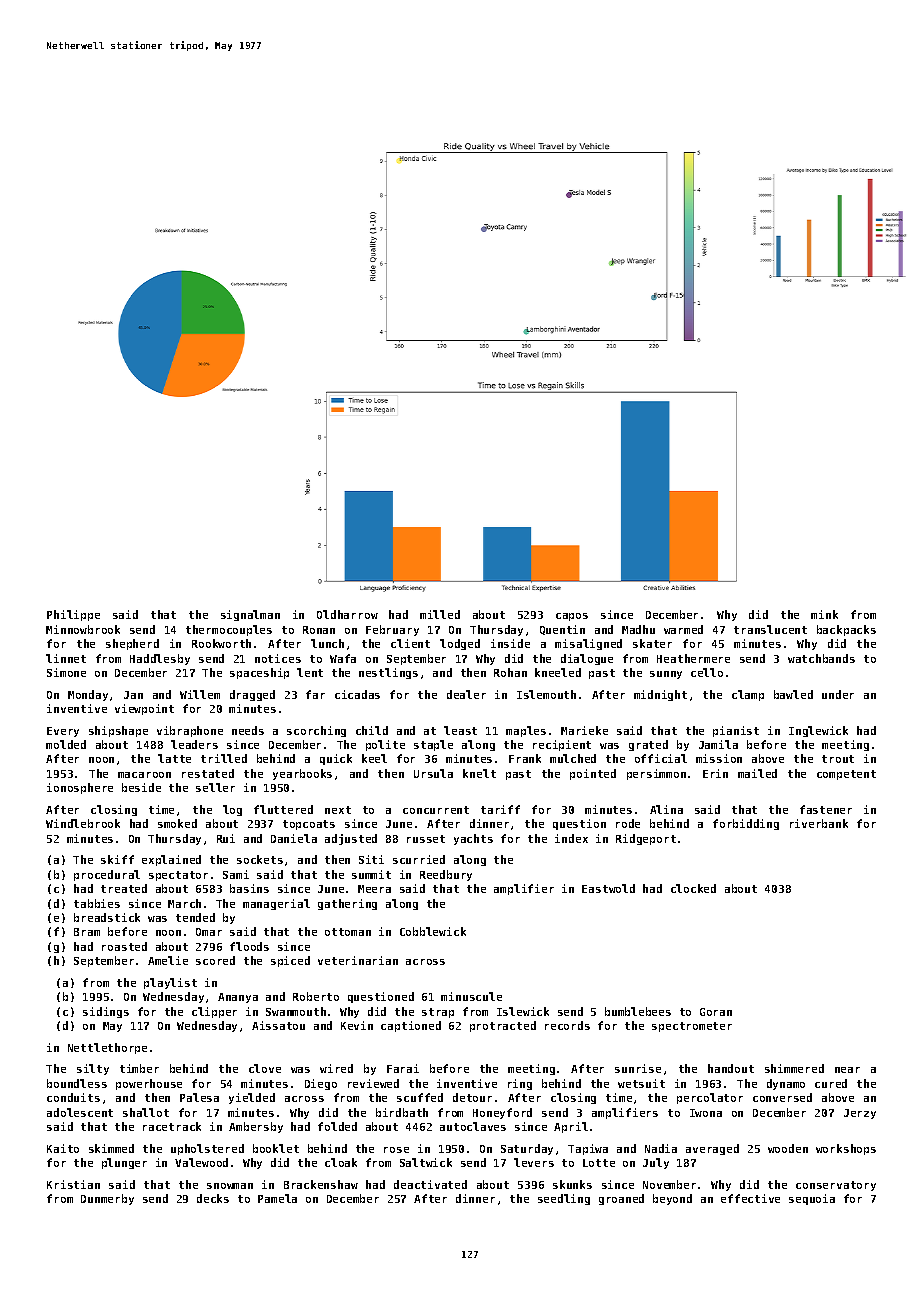 This screenshot has height=1308, width=924. I want to click on under, so click(838, 694).
